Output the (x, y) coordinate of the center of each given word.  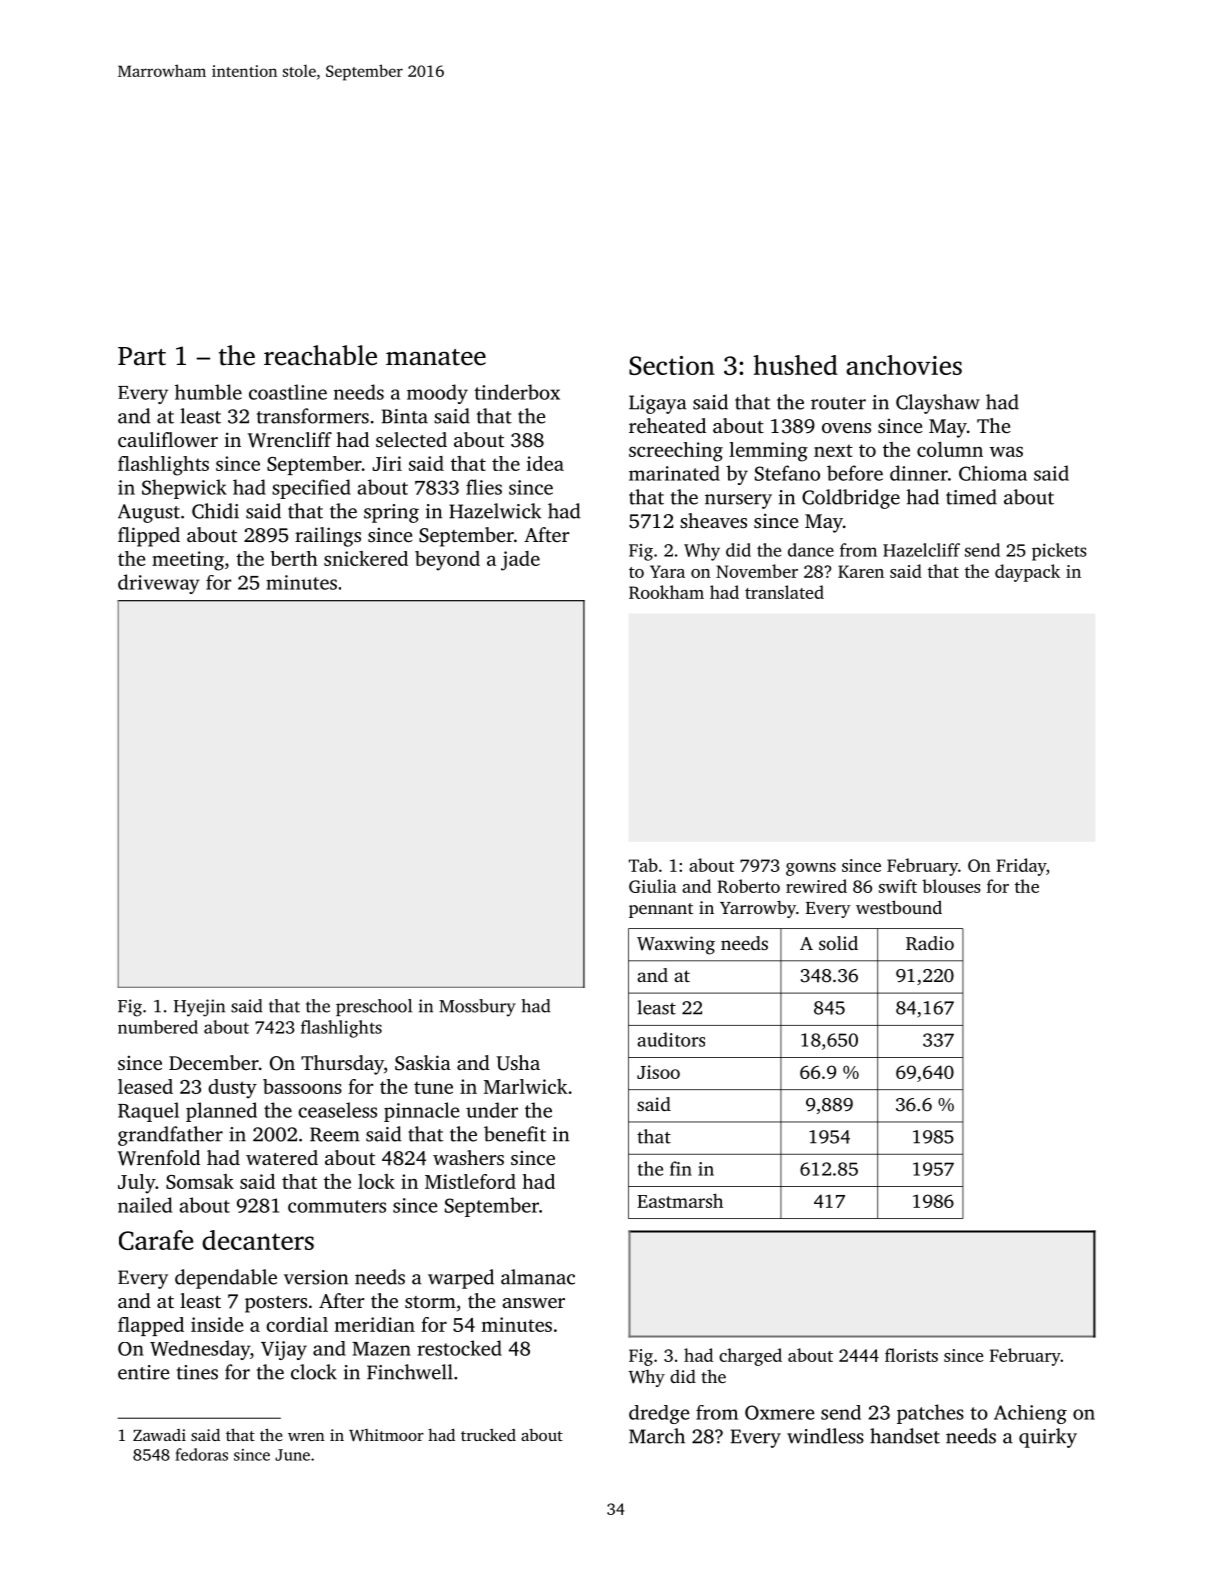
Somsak (200, 1181)
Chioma (993, 473)
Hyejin (199, 1008)
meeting (188, 561)
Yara (667, 571)
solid (838, 943)
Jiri (387, 463)
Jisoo (658, 1072)
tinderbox (517, 392)
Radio (930, 943)
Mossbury (477, 1008)
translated (784, 592)
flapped (151, 1326)
